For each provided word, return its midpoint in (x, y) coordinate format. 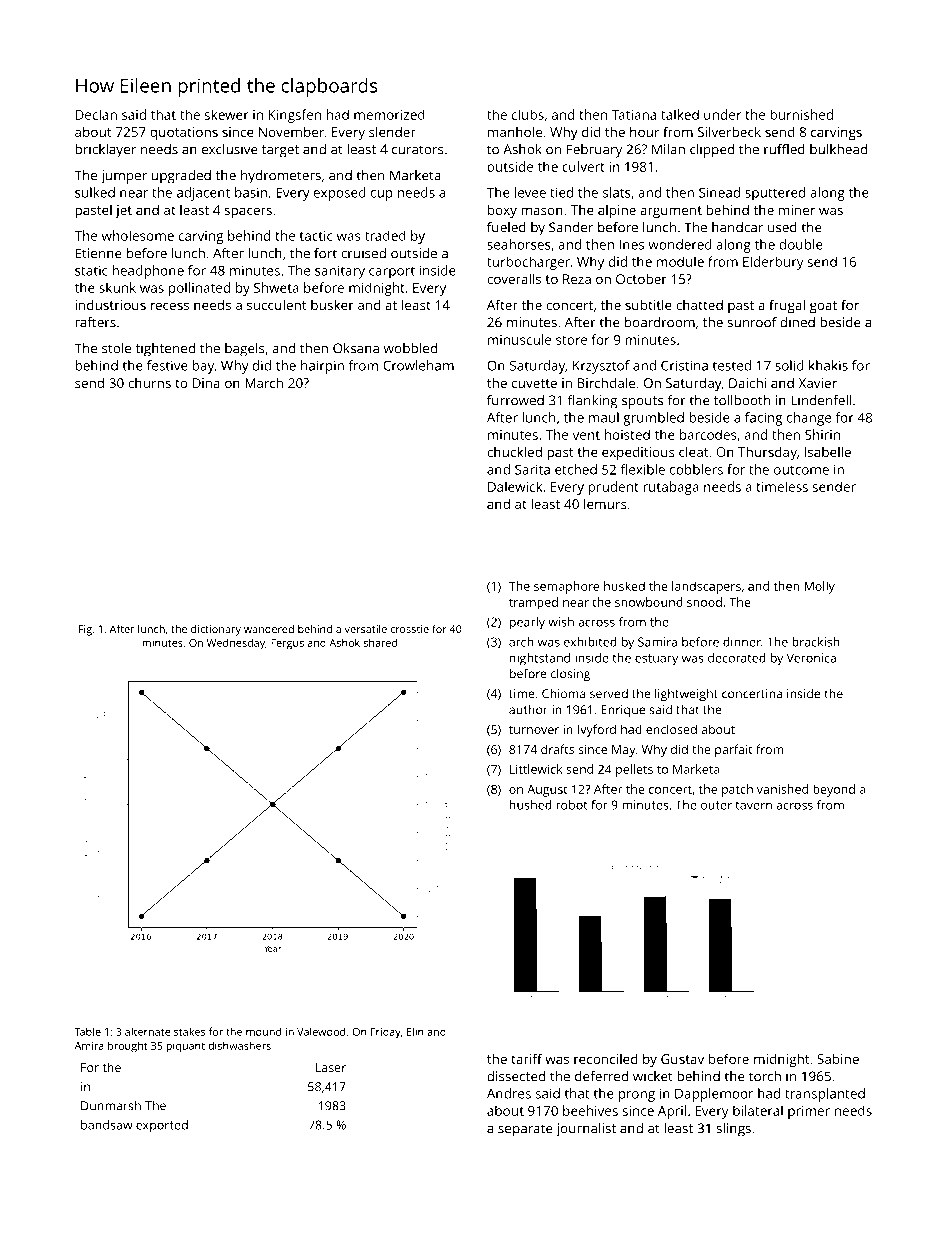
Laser (331, 1067)
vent (586, 435)
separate (525, 1130)
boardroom (660, 322)
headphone (148, 272)
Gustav (682, 1059)
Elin (415, 1031)
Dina (206, 383)
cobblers (696, 469)
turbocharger (528, 263)
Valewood (321, 1031)
